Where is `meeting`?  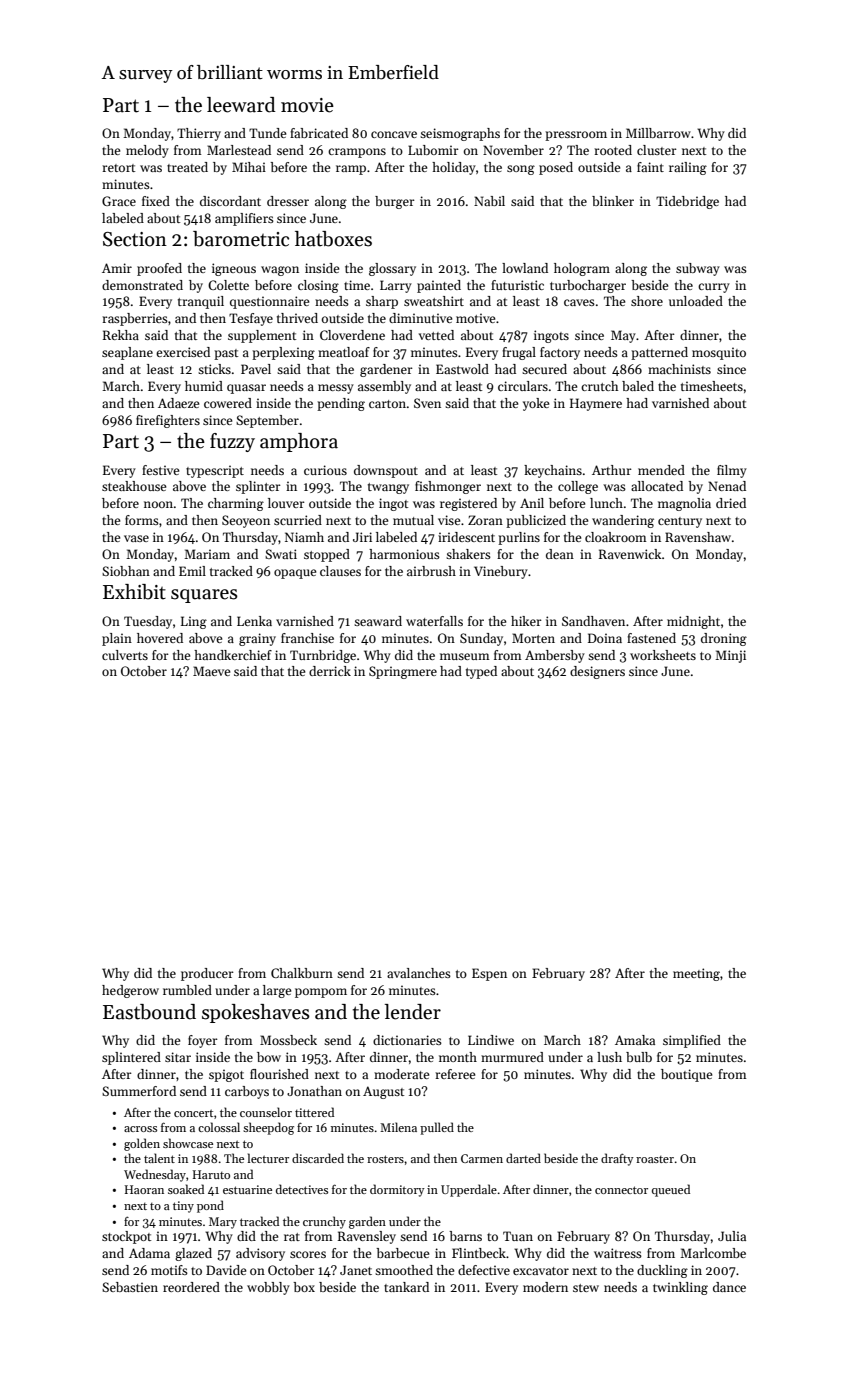
meeting is located at coordinates (696, 974).
